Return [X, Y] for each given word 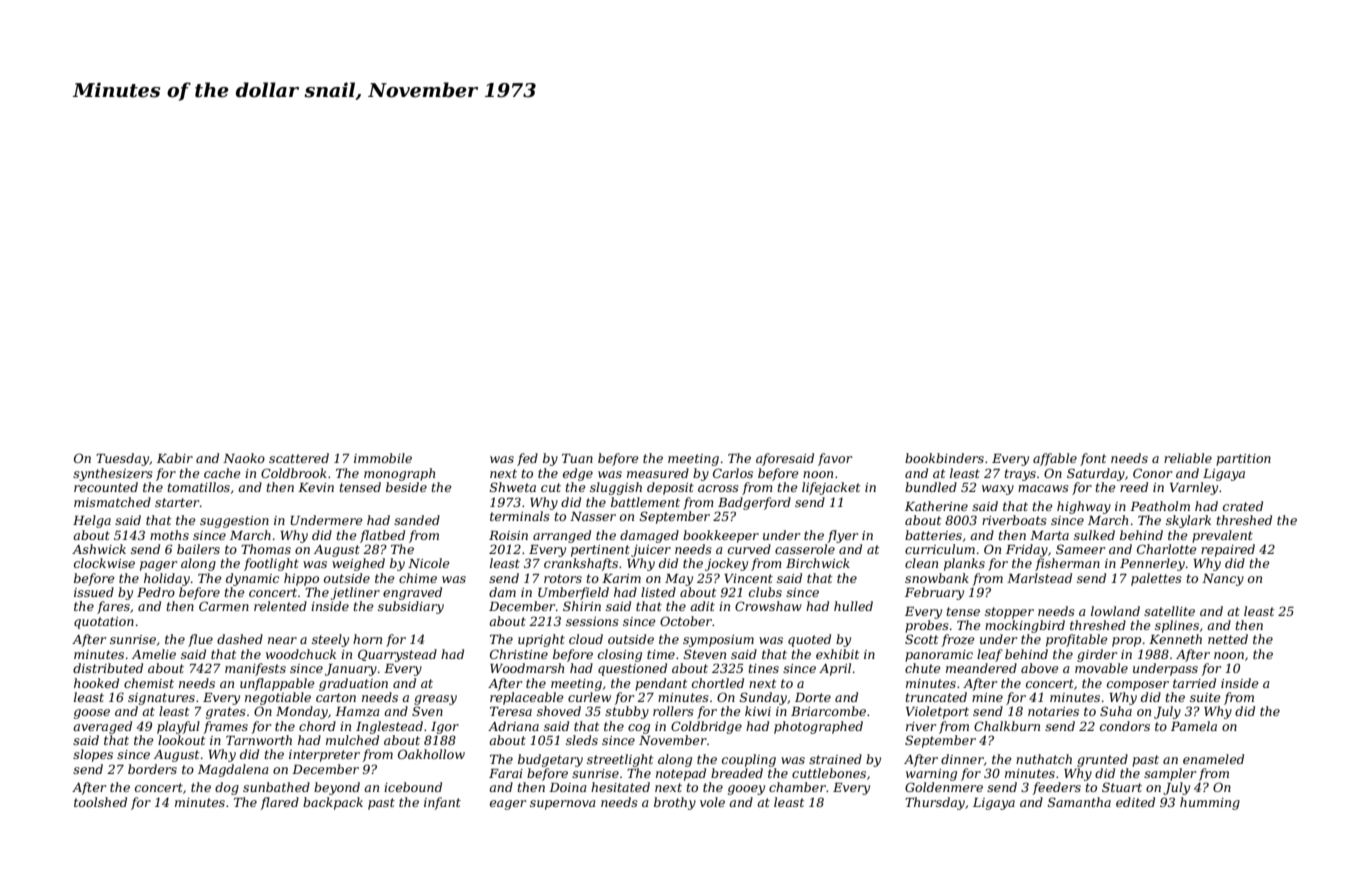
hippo [301, 579]
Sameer [1080, 549]
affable [1055, 459]
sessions [592, 621]
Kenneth [1175, 639]
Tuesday [122, 459]
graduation [353, 684]
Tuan [577, 458]
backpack [333, 803]
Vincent [748, 578]
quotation [104, 623]
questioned [632, 669]
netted [1228, 639]
